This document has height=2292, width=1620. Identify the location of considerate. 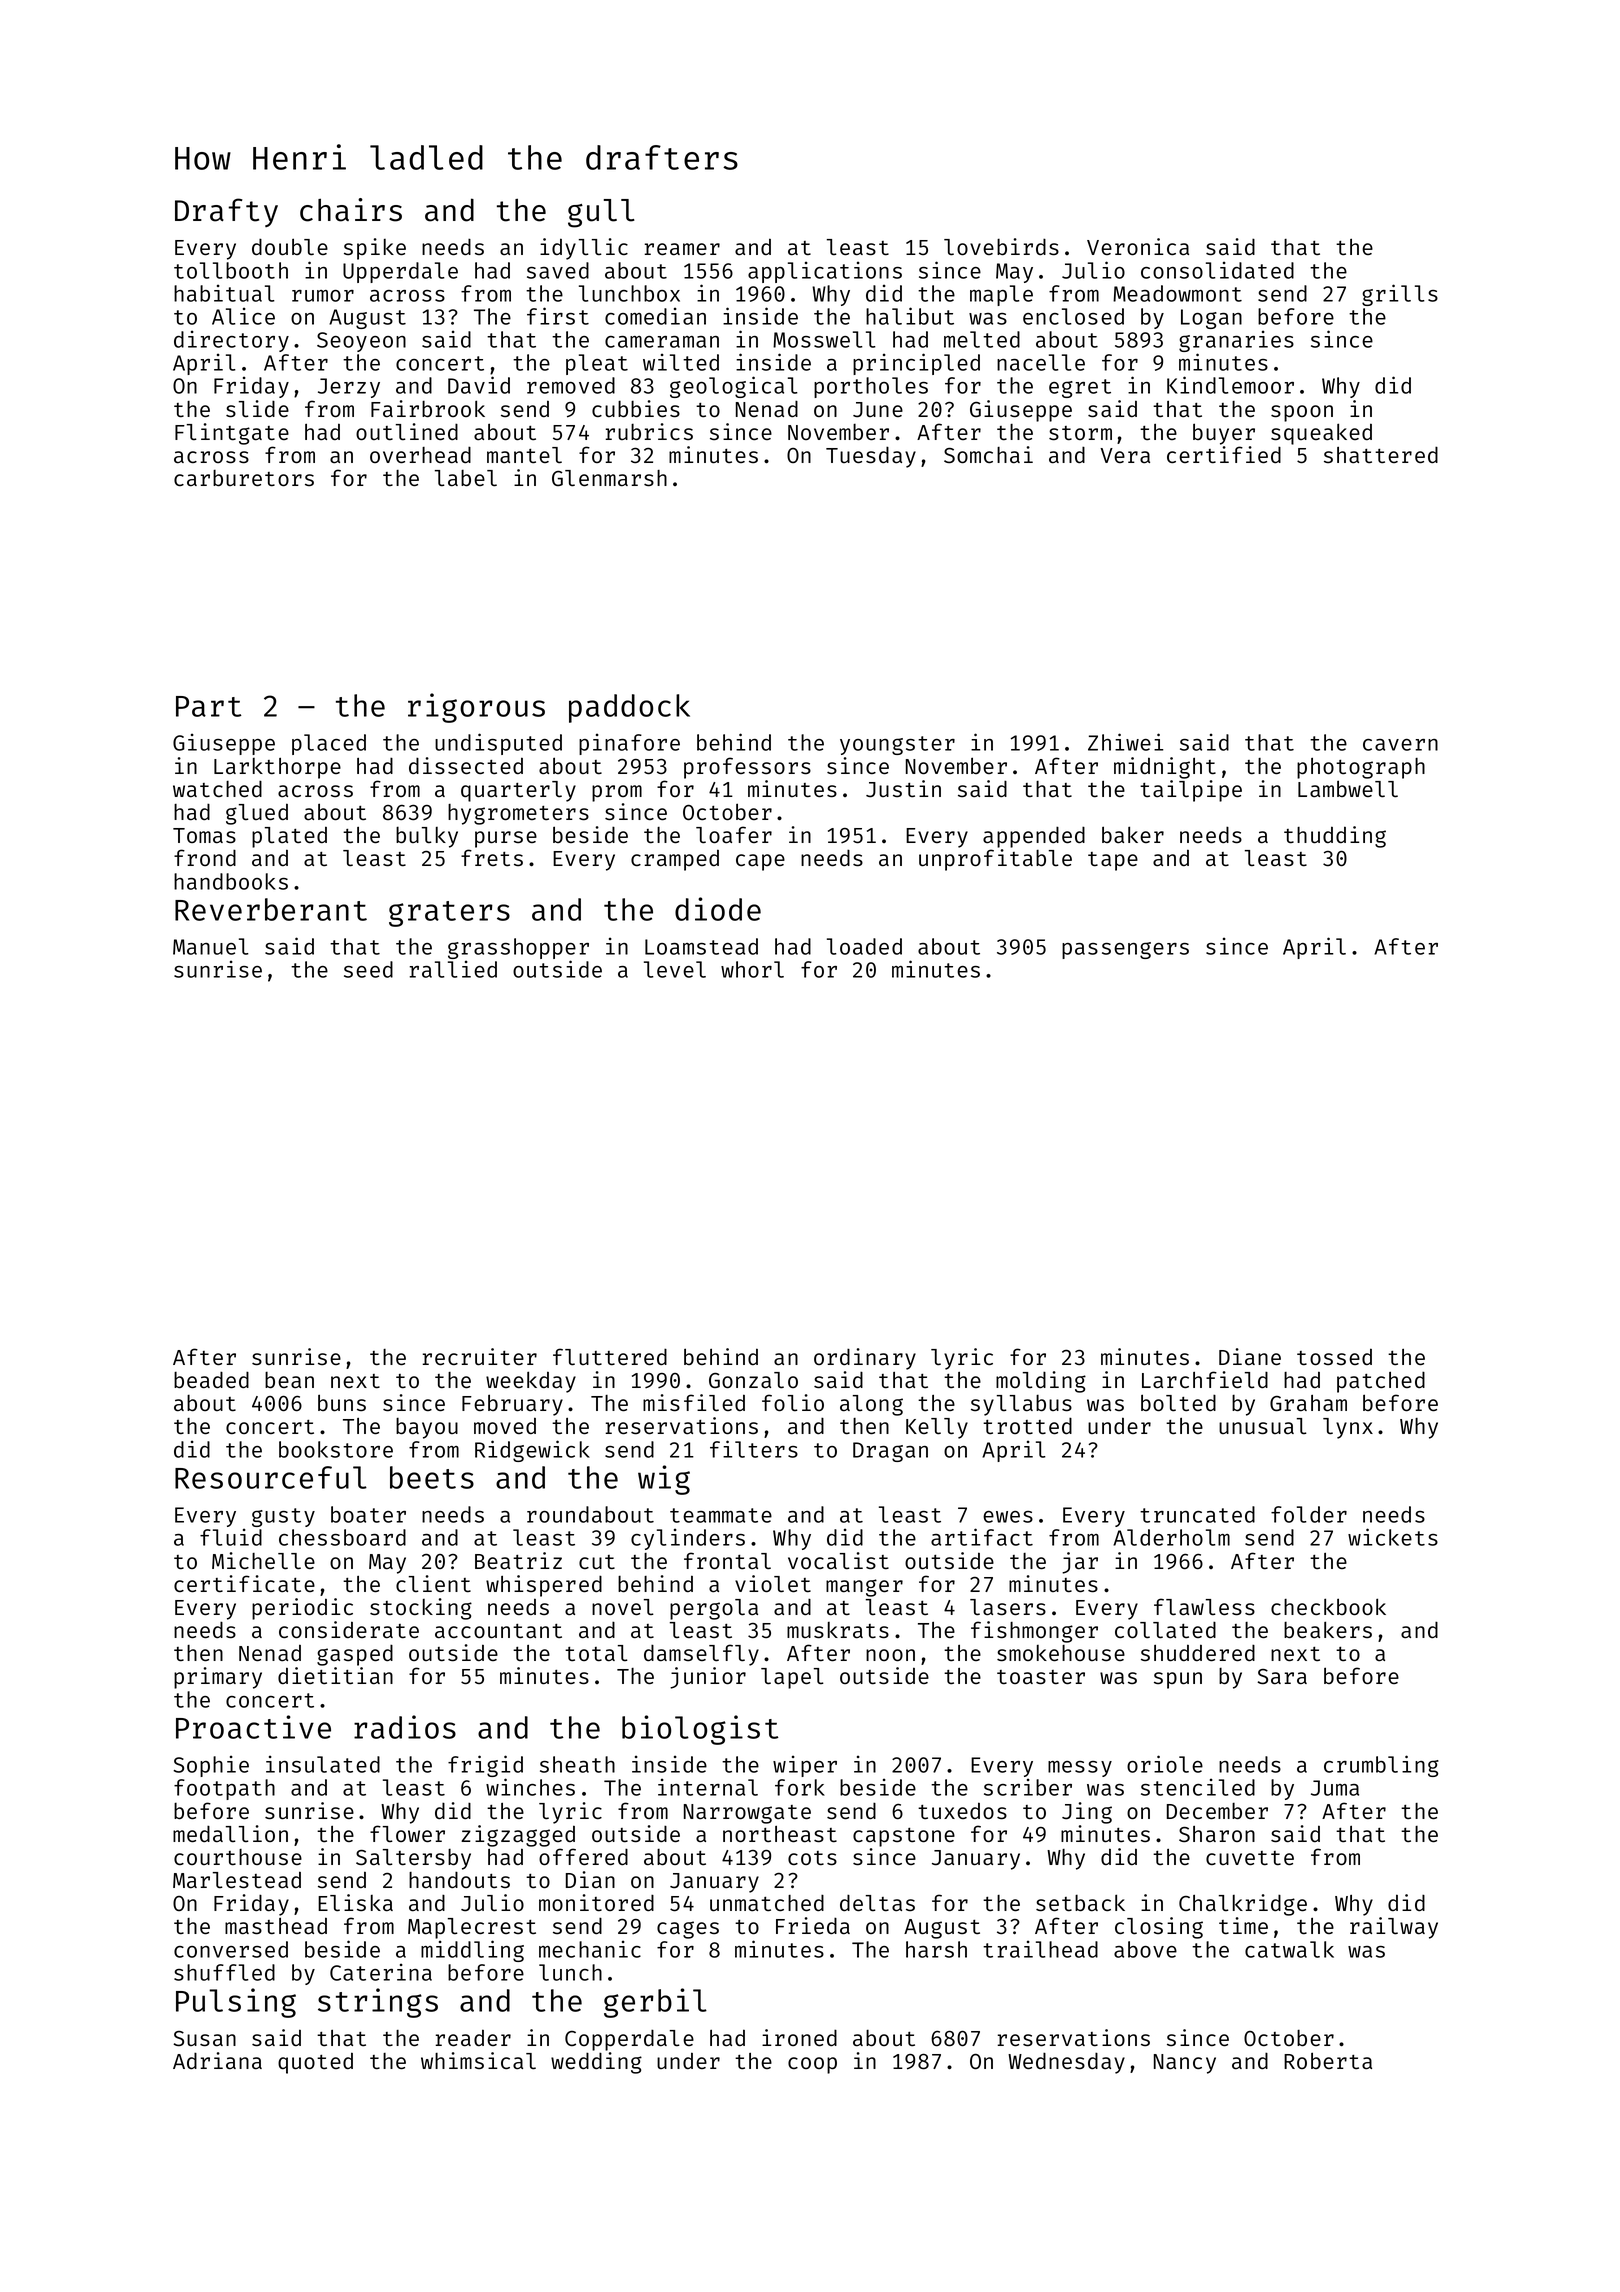
(349, 1630).
